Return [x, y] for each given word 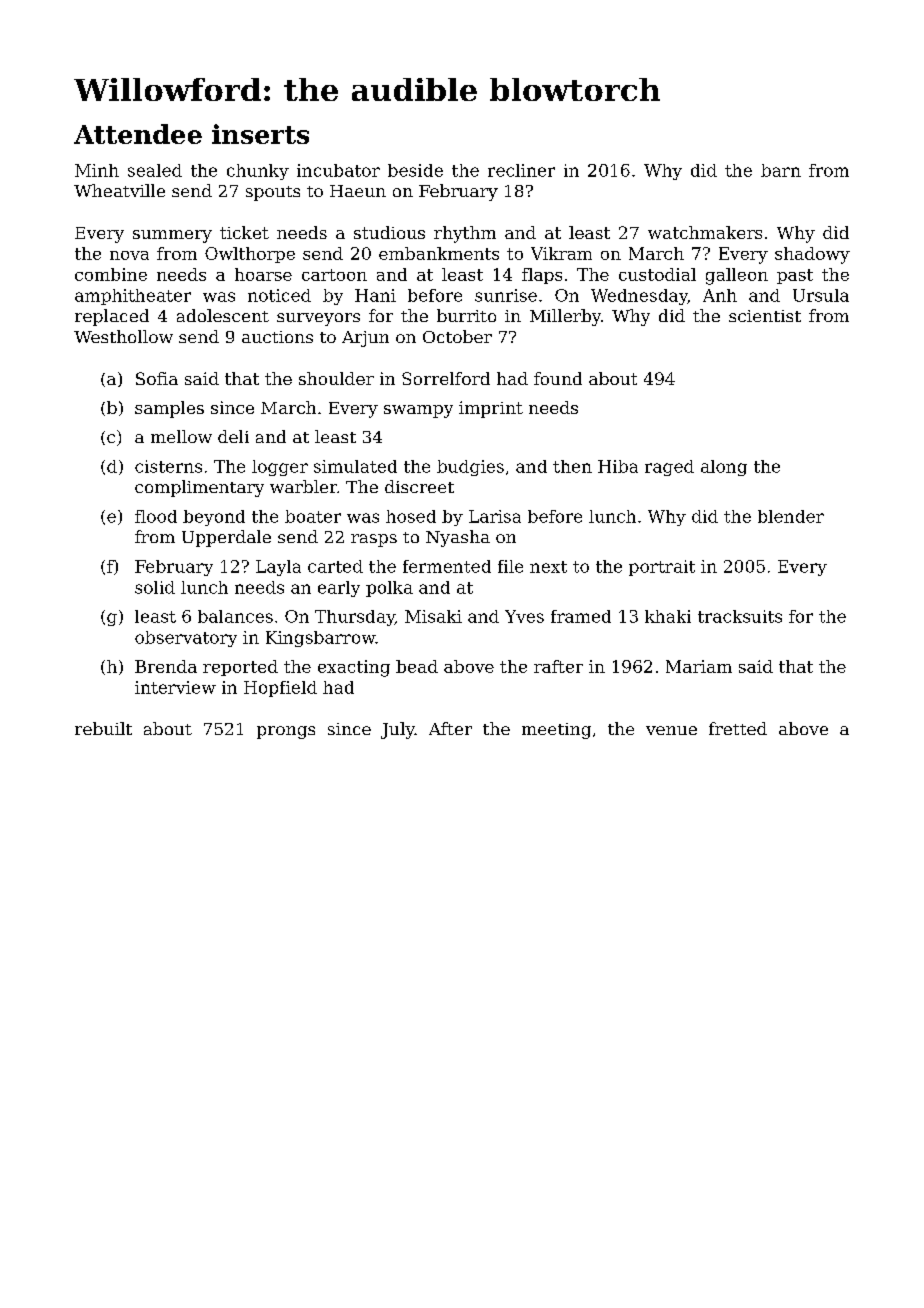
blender [791, 516]
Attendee [138, 134]
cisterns [168, 466]
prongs [286, 732]
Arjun [365, 339]
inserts [260, 134]
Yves [524, 616]
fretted [738, 728]
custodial [657, 274]
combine [111, 274]
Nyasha [458, 538]
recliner [521, 170]
